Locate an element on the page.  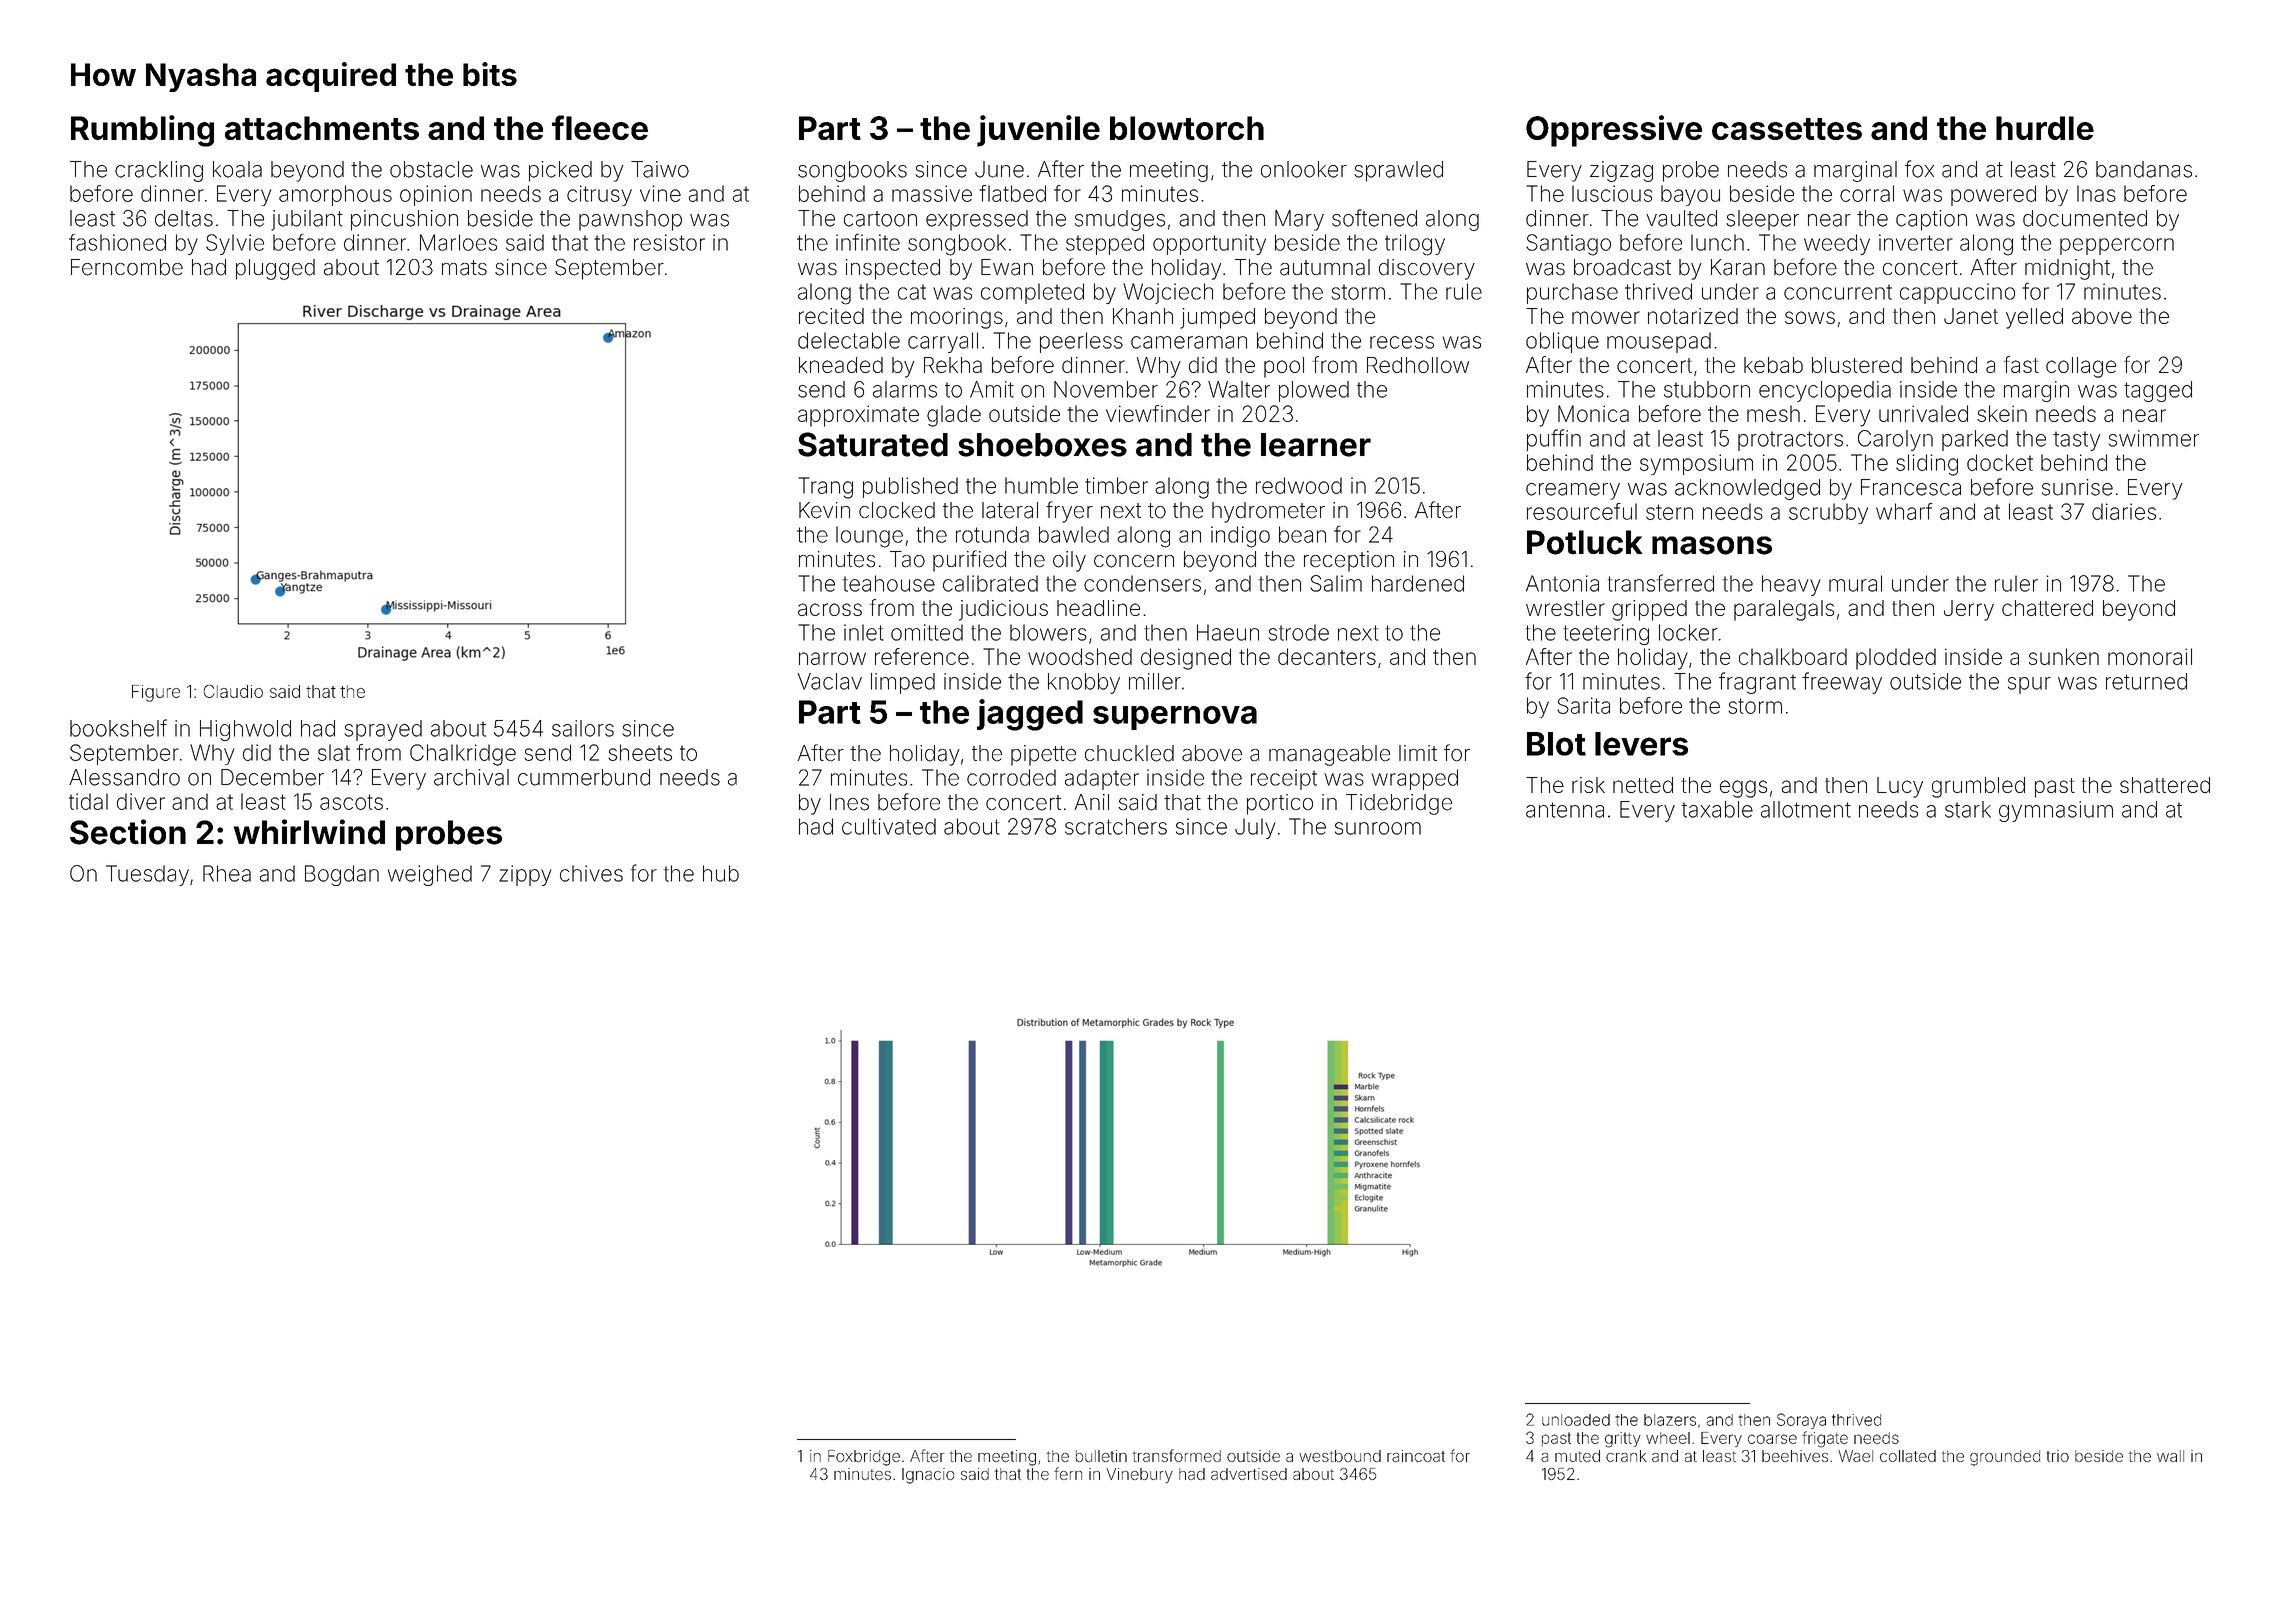
Ignacio is located at coordinates (928, 1476).
